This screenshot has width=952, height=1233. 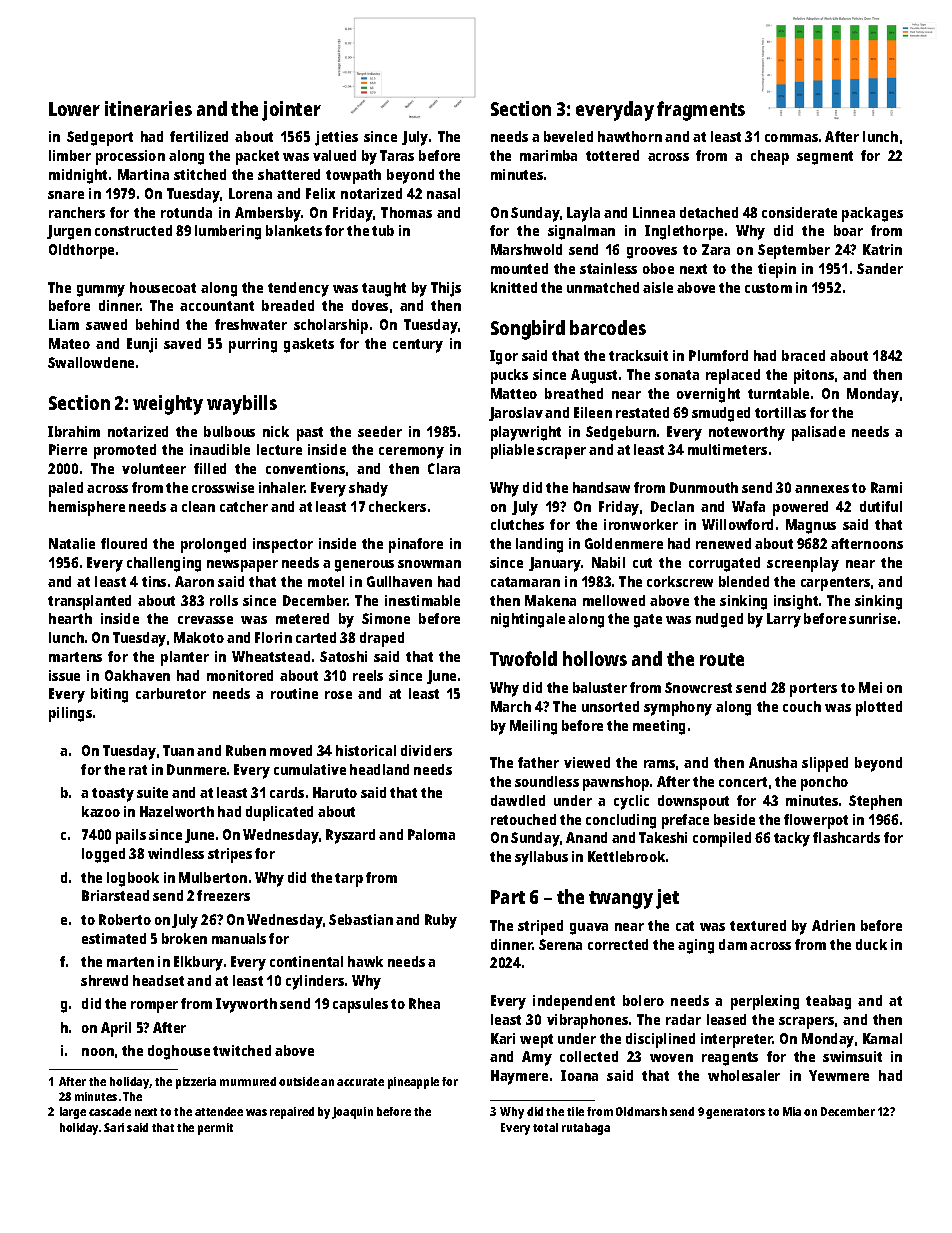 What do you see at coordinates (133, 879) in the screenshot?
I see `logbook` at bounding box center [133, 879].
